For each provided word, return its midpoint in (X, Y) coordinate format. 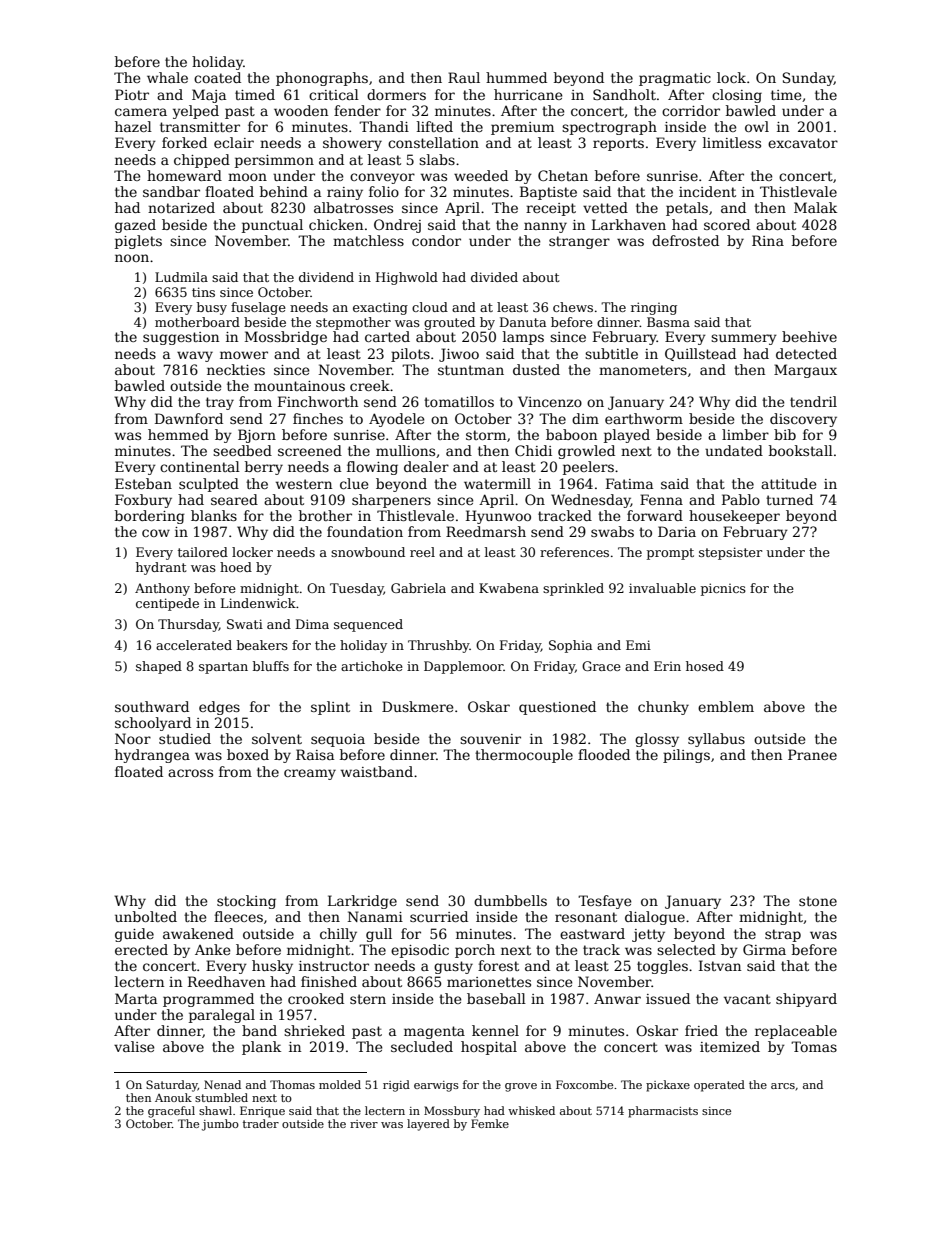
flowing (372, 468)
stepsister (730, 553)
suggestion (181, 338)
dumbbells (510, 900)
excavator (803, 143)
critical (334, 94)
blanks (214, 515)
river (364, 1124)
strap (783, 935)
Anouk (173, 1097)
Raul (464, 77)
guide (134, 935)
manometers (643, 370)
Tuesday (357, 589)
